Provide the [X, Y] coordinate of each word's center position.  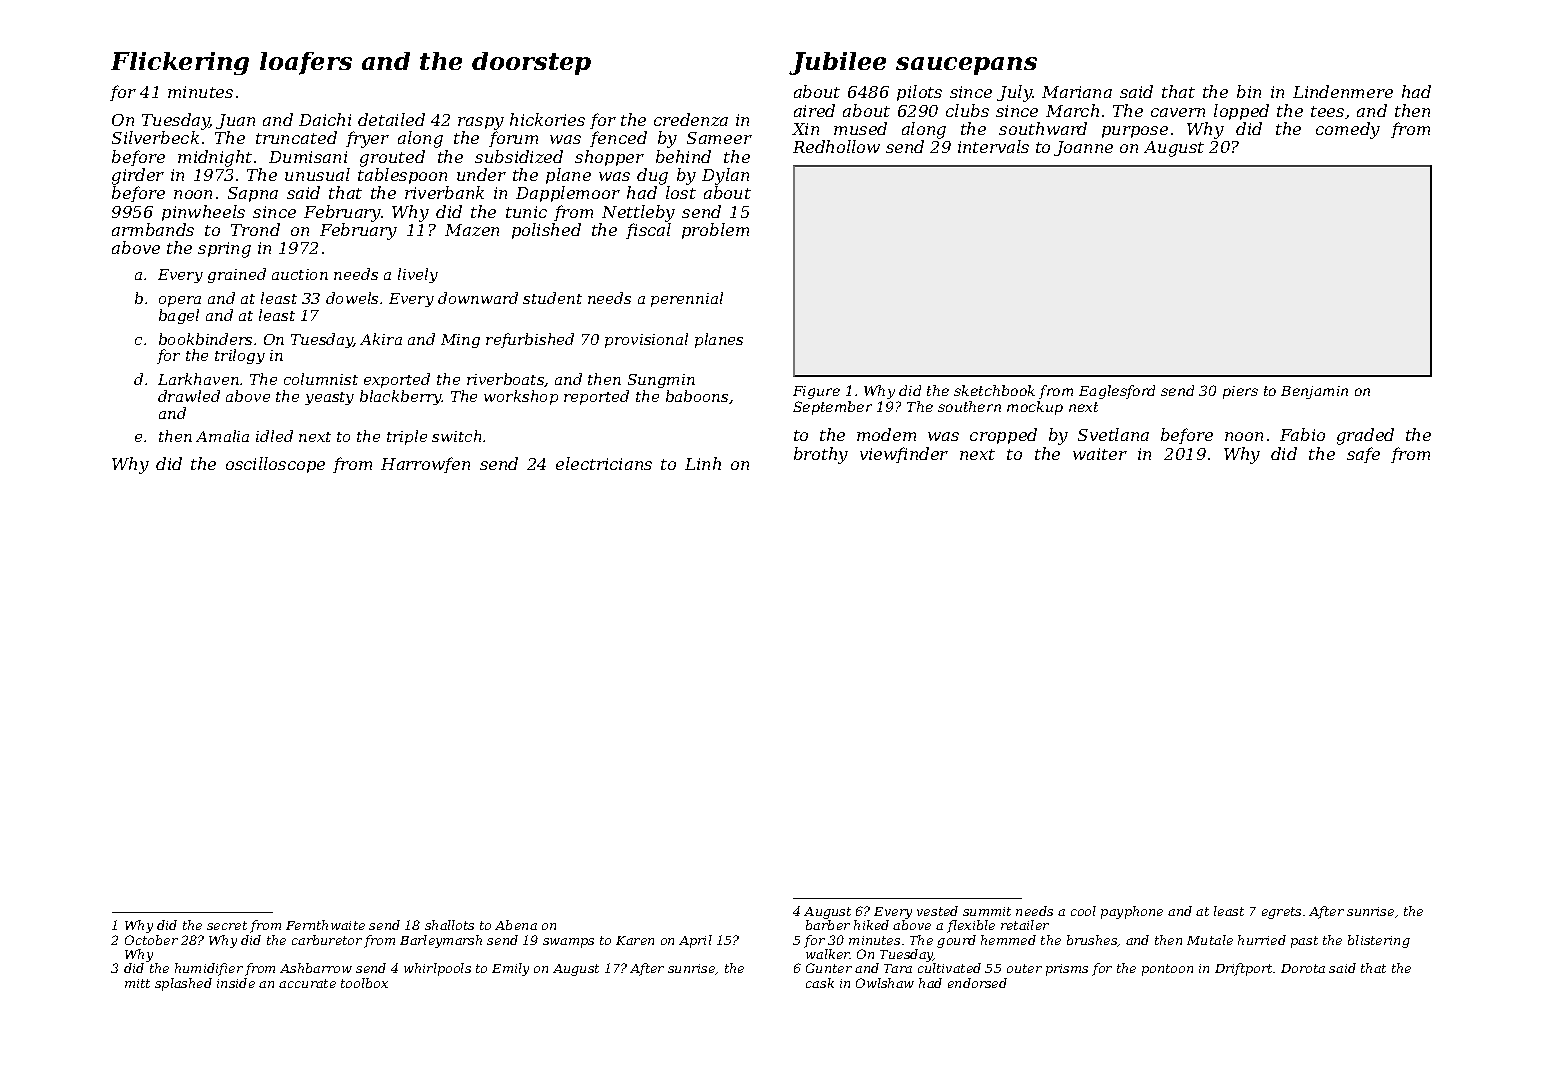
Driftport [1244, 969]
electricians [604, 463]
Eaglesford [1117, 392]
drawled [189, 396]
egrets [1281, 913]
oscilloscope [275, 465]
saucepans [966, 66]
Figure [816, 392]
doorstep [531, 63]
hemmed [1008, 940]
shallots [449, 925]
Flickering [180, 63]
